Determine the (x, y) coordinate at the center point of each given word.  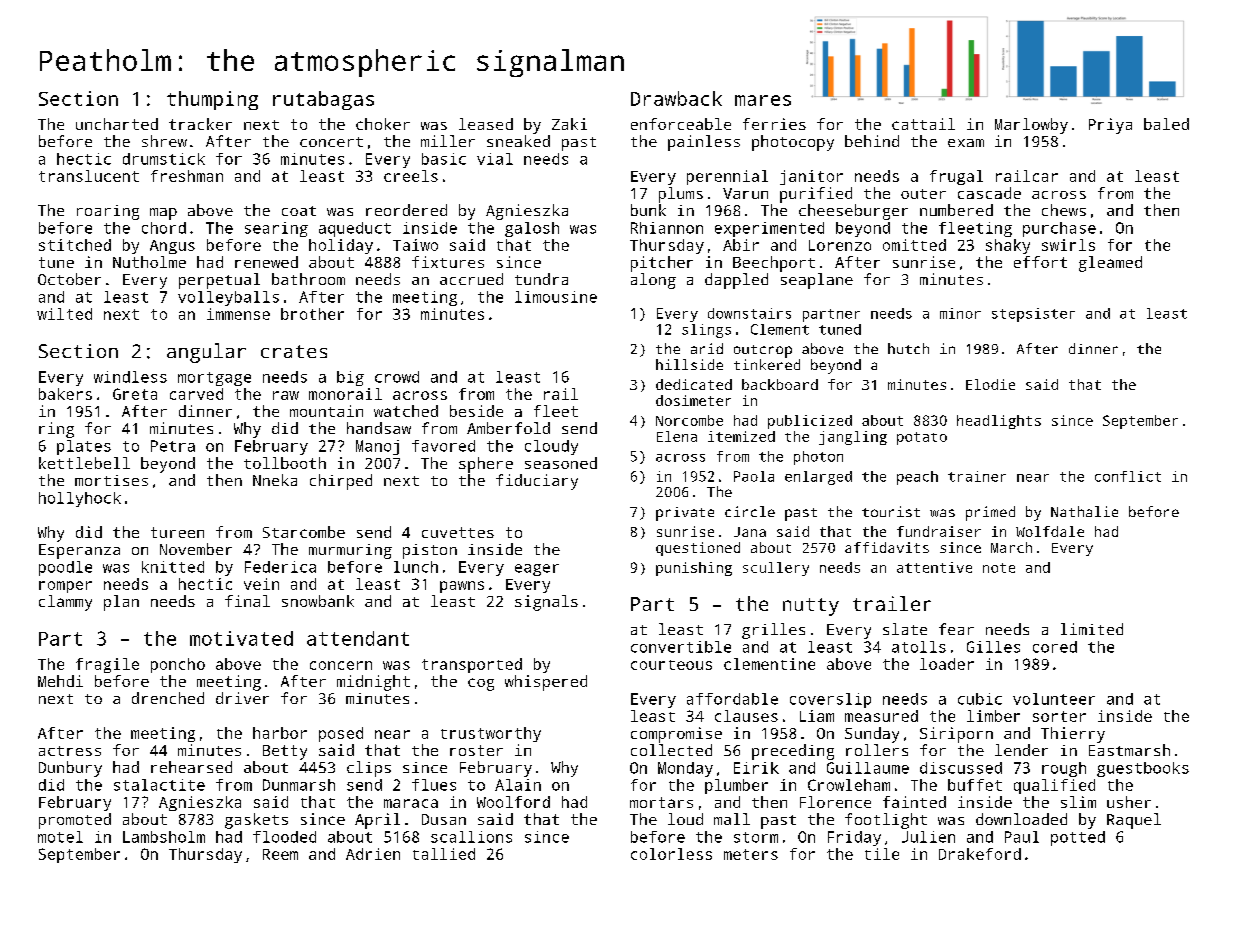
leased (486, 124)
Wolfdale (1050, 531)
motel (60, 837)
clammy (65, 603)
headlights (999, 422)
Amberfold (508, 428)
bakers (65, 394)
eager (537, 570)
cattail (923, 124)
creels (411, 176)
